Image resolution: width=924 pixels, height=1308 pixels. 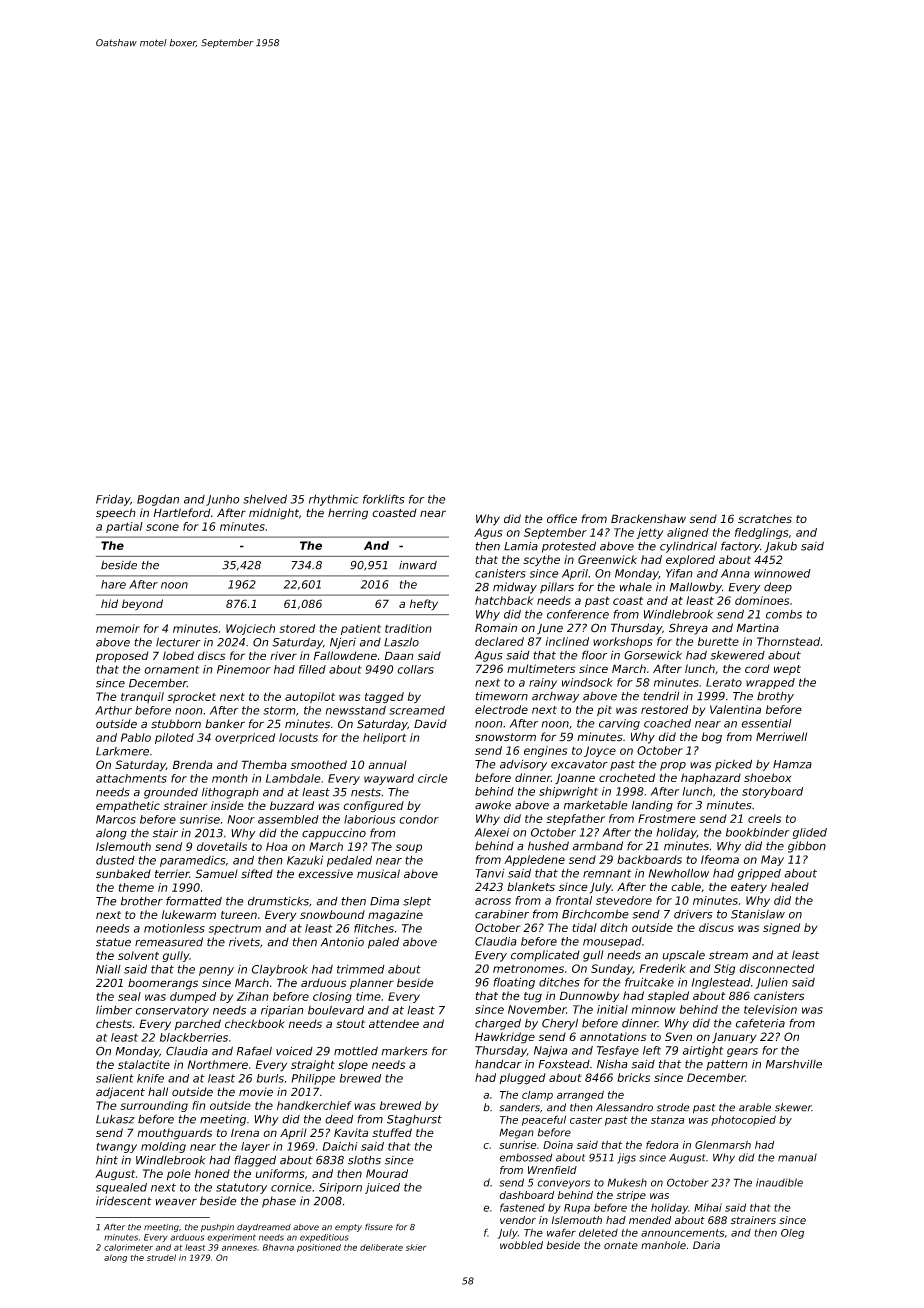 I want to click on pattern, so click(x=727, y=1065).
